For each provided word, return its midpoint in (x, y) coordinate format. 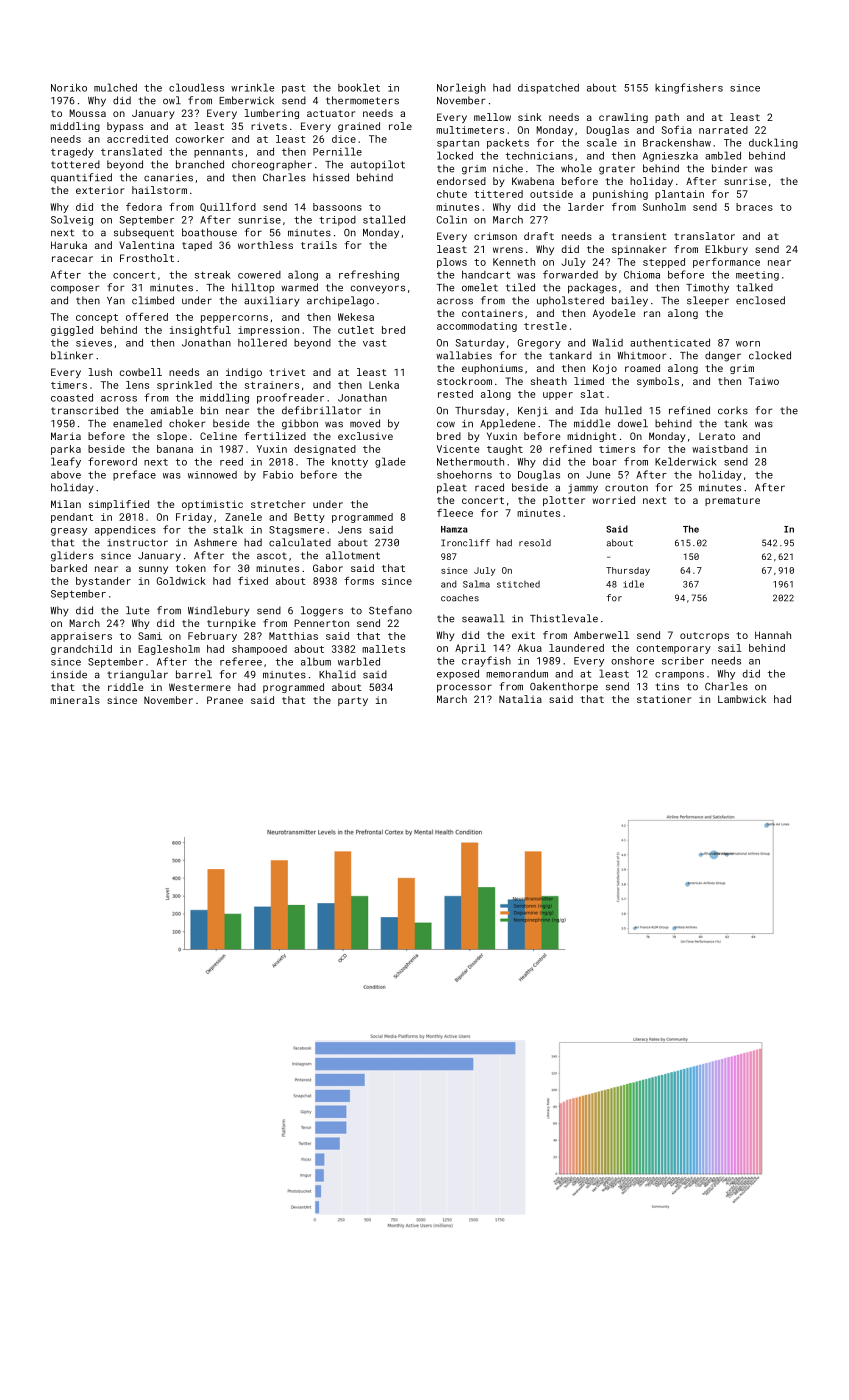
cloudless (196, 87)
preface (134, 475)
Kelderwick (686, 461)
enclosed (760, 300)
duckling (773, 143)
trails (319, 245)
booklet (359, 87)
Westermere (200, 687)
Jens (350, 530)
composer (75, 289)
